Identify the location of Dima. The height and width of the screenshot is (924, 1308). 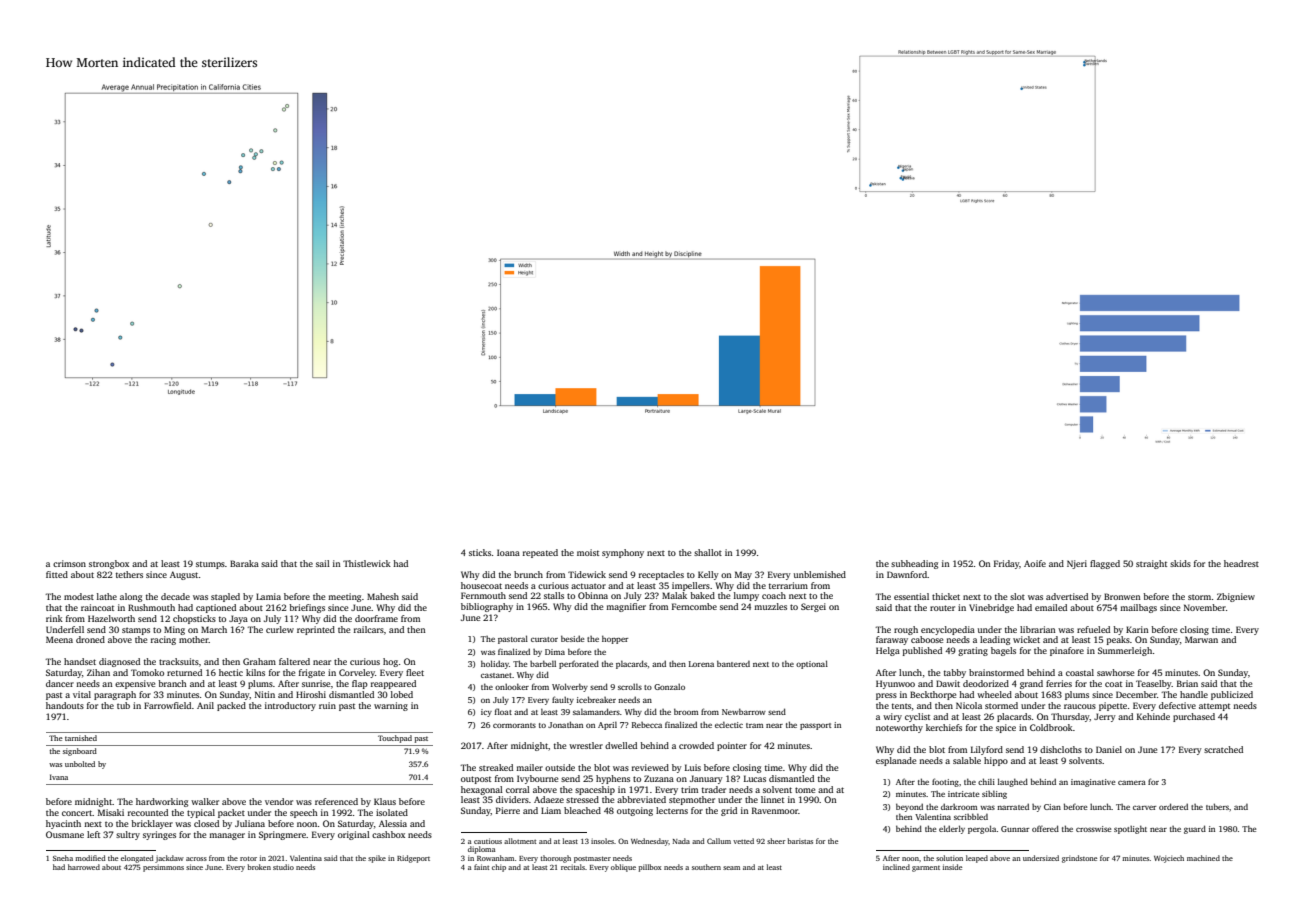
(555, 652).
